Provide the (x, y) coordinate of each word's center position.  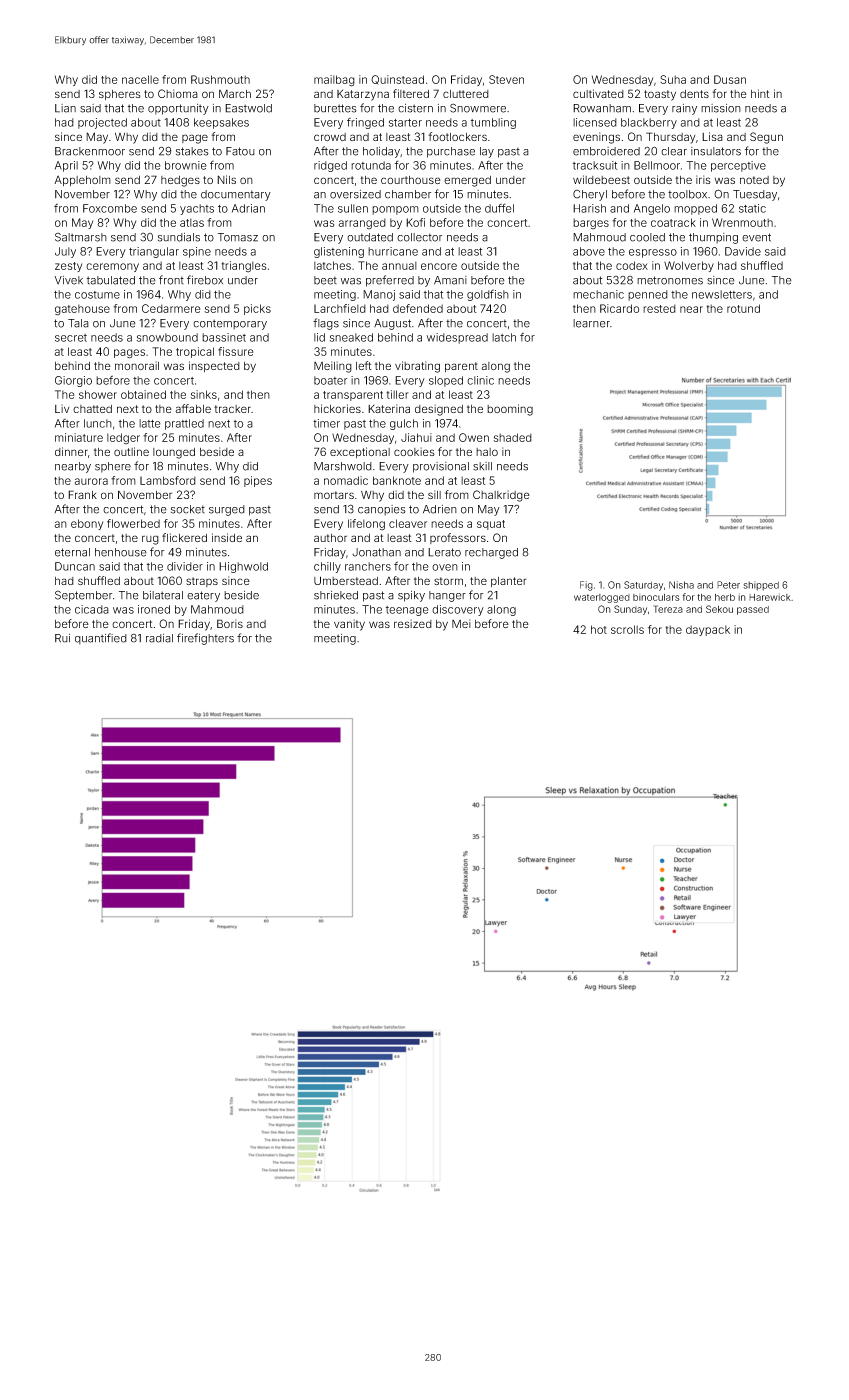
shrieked (336, 595)
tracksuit (595, 165)
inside (227, 537)
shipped (761, 586)
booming (510, 410)
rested (659, 308)
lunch (98, 423)
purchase (451, 152)
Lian (65, 108)
